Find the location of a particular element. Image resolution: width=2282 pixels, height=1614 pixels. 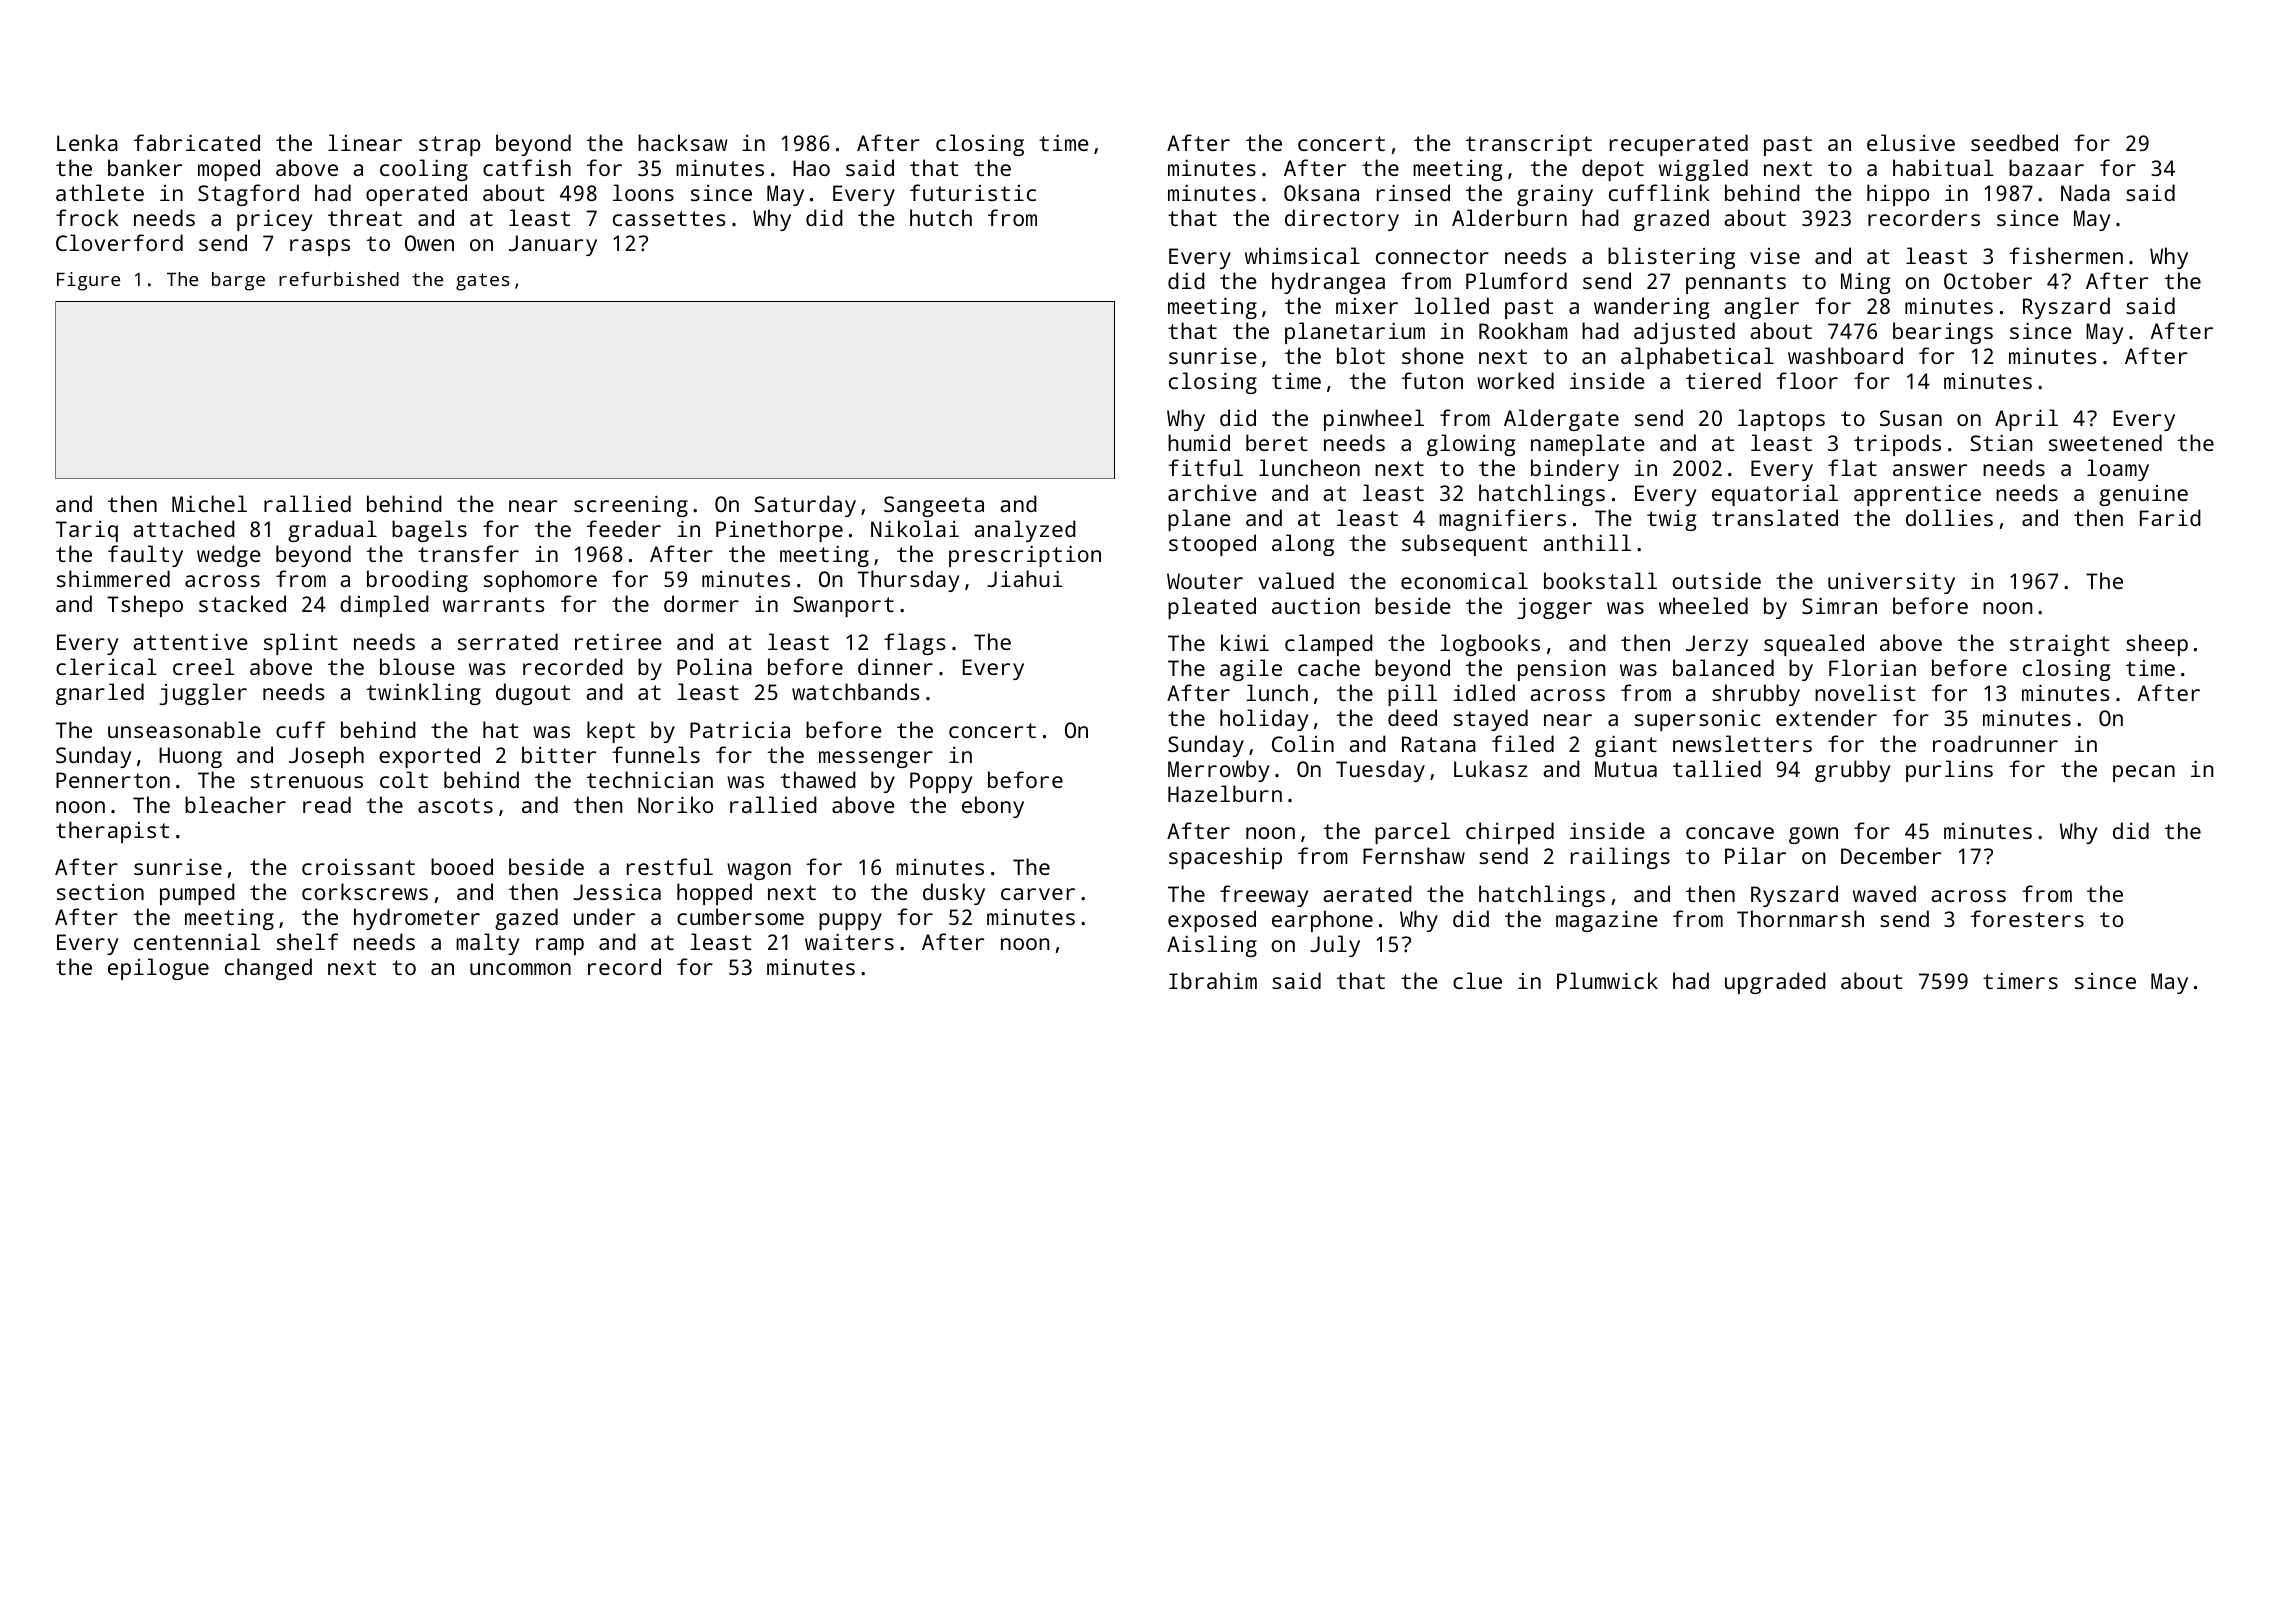

shimmered is located at coordinates (113, 578).
